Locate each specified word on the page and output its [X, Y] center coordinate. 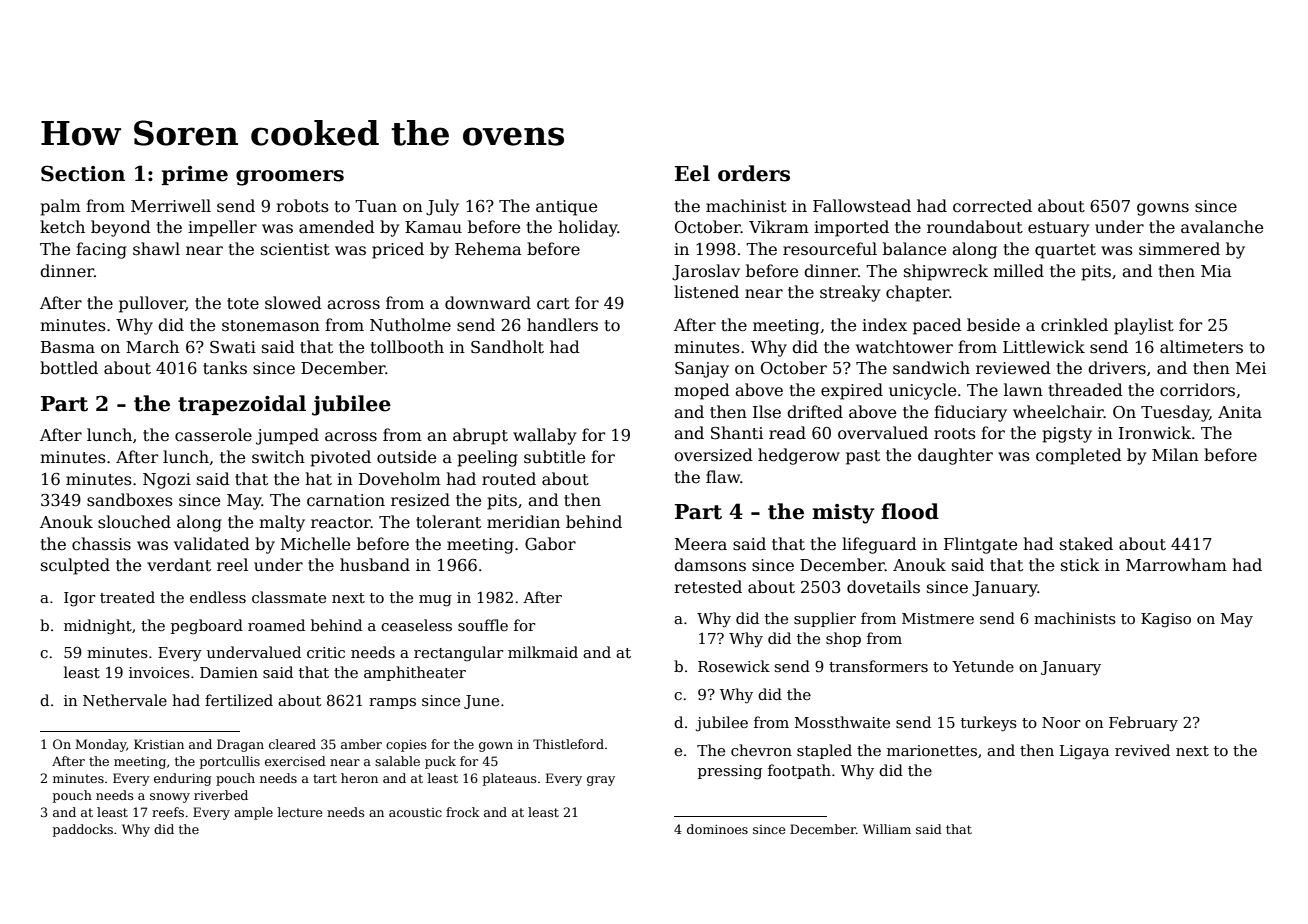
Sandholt [507, 347]
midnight [98, 627]
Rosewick [734, 666]
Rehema [488, 249]
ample [253, 813]
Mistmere [938, 618]
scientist [295, 249]
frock [463, 812]
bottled [69, 368]
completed [1079, 456]
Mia [1216, 271]
